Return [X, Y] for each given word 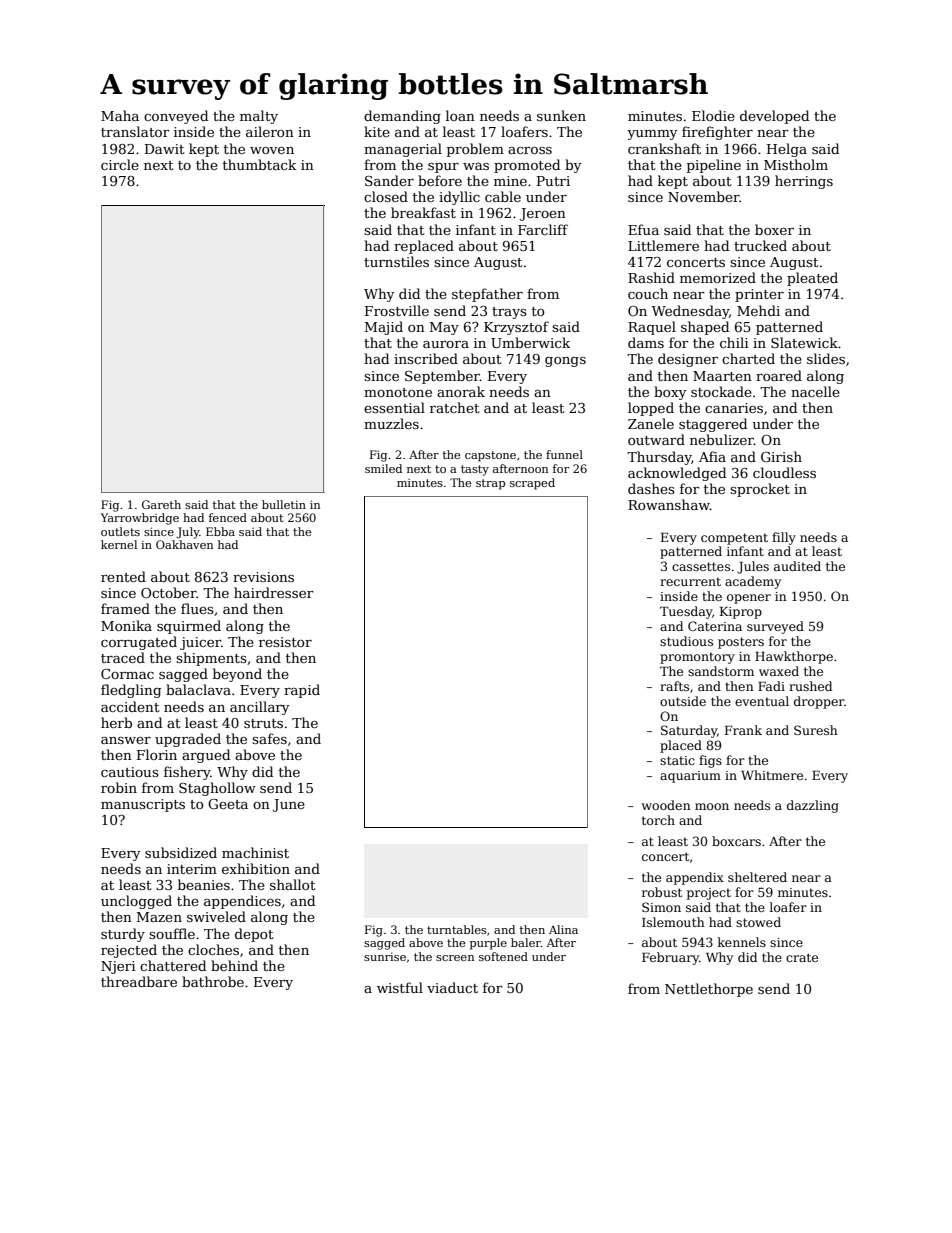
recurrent [690, 581]
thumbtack [260, 164]
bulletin [284, 504]
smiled [383, 468]
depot [254, 935]
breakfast [423, 212]
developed [774, 117]
